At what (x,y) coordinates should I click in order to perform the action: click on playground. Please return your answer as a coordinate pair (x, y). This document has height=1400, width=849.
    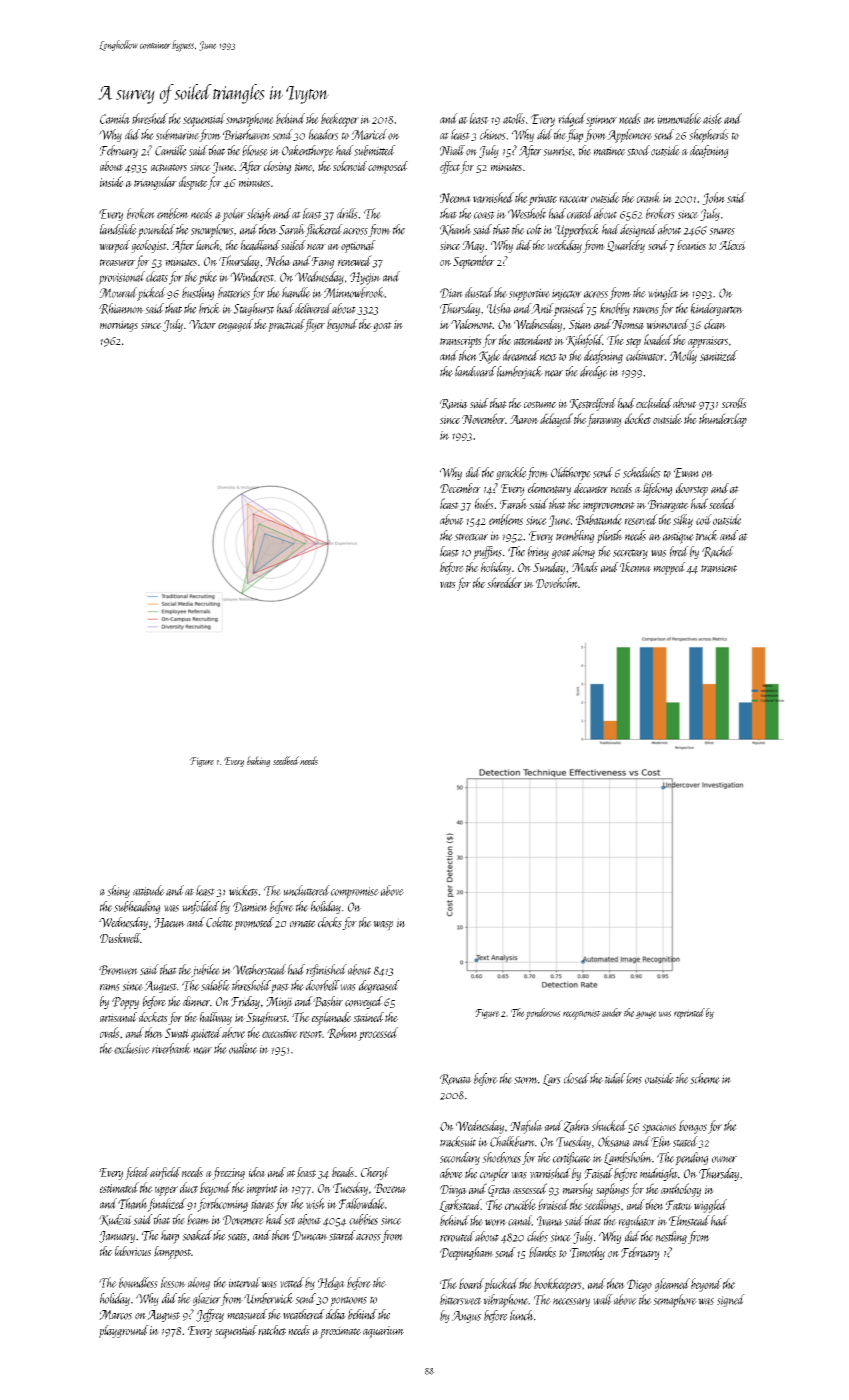
    Looking at the image, I should click on (124, 1331).
